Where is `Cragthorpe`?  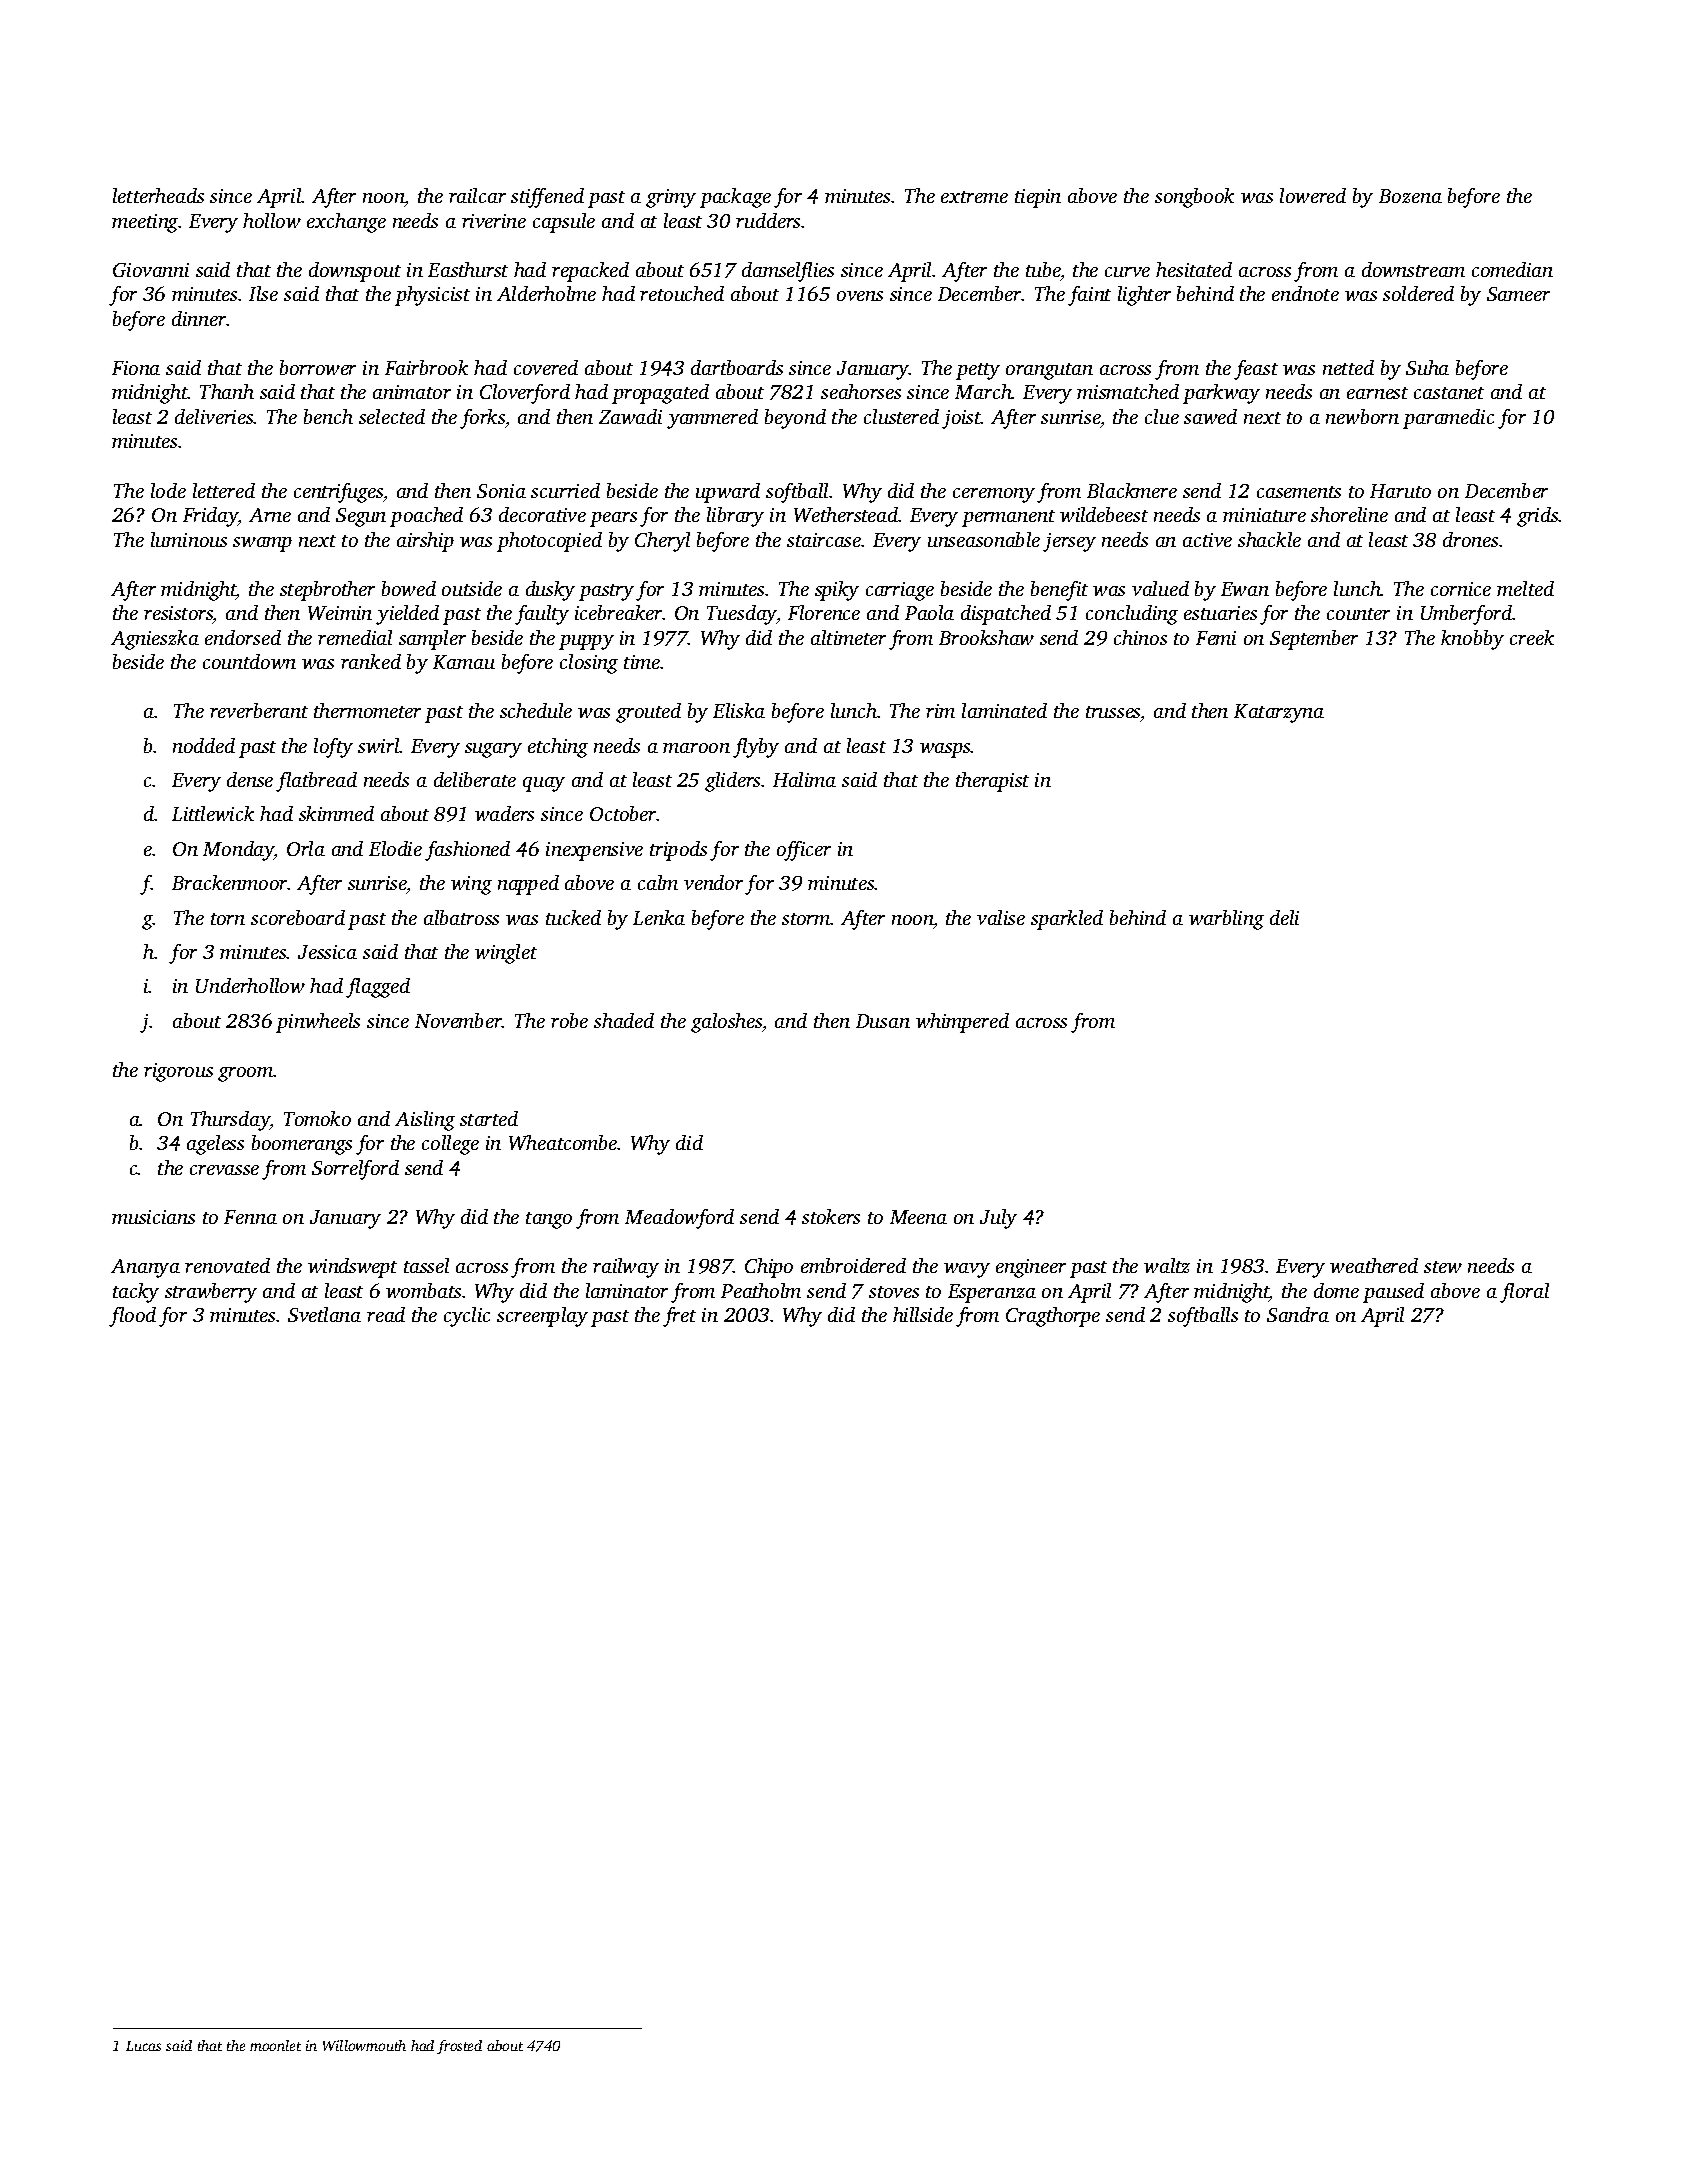
Cragthorpe is located at coordinates (1053, 1317).
